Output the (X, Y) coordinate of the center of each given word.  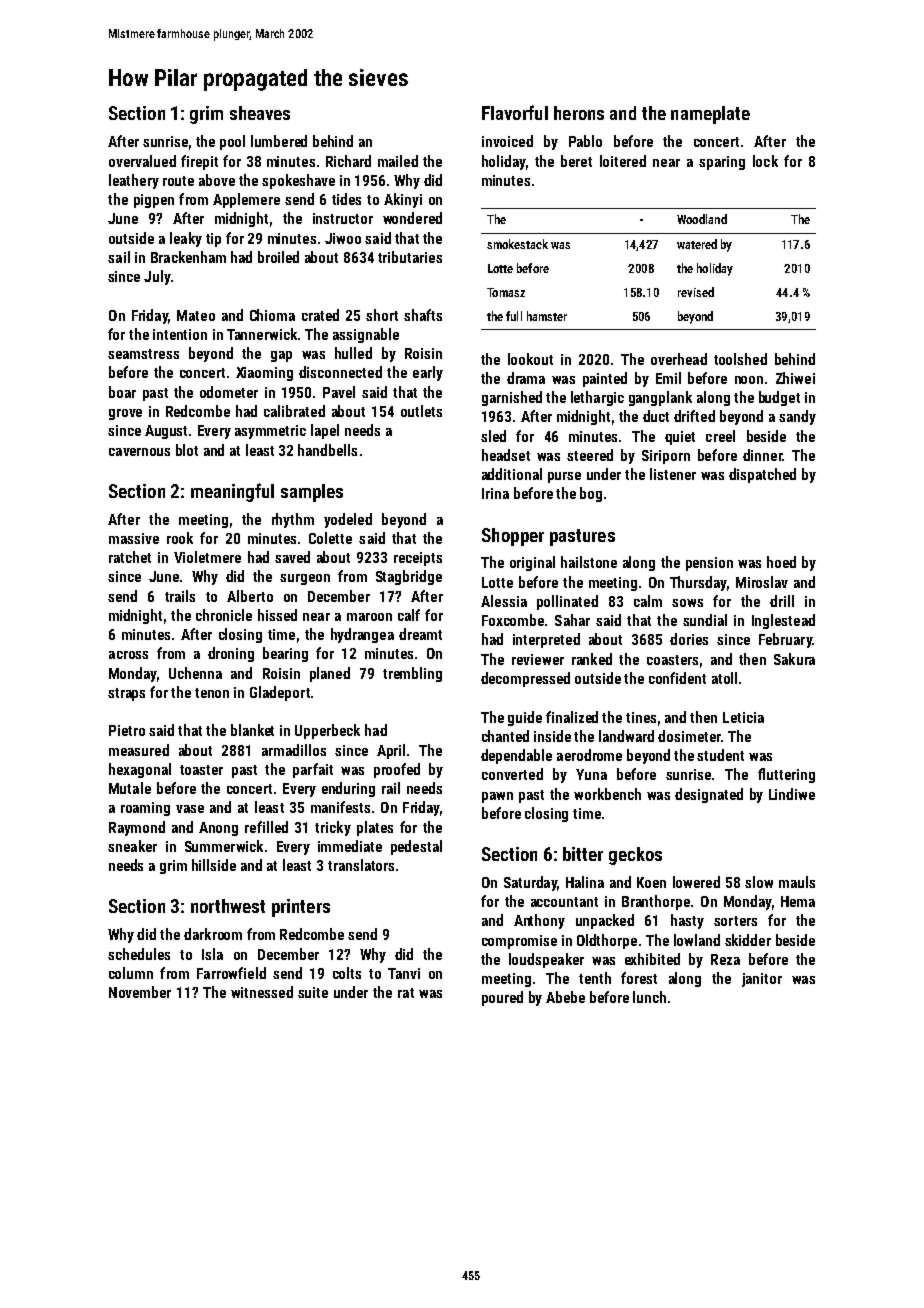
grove (125, 414)
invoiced (507, 141)
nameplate (710, 115)
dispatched (762, 475)
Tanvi (404, 973)
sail (119, 257)
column (131, 973)
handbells (327, 450)
